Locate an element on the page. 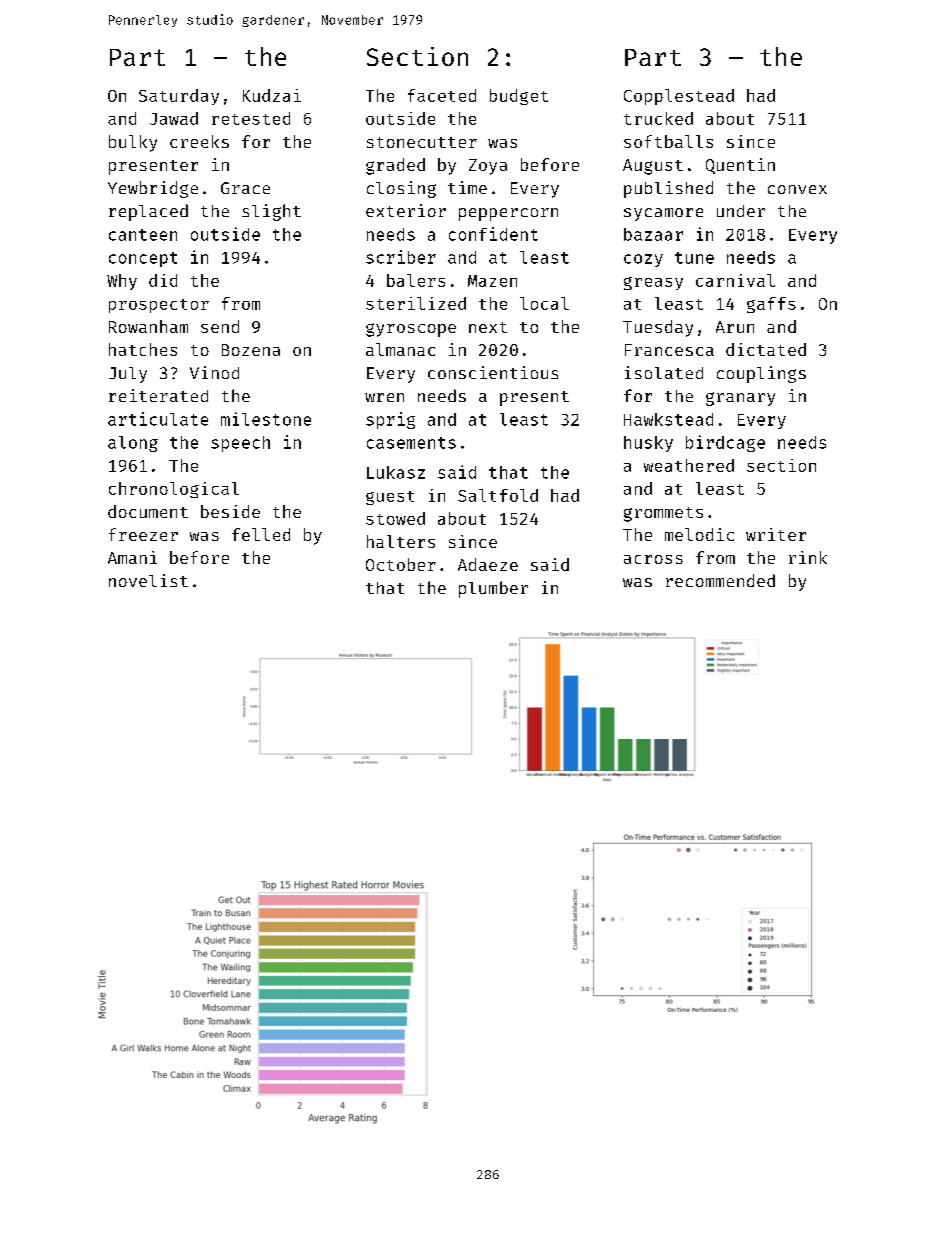  send is located at coordinates (220, 326).
